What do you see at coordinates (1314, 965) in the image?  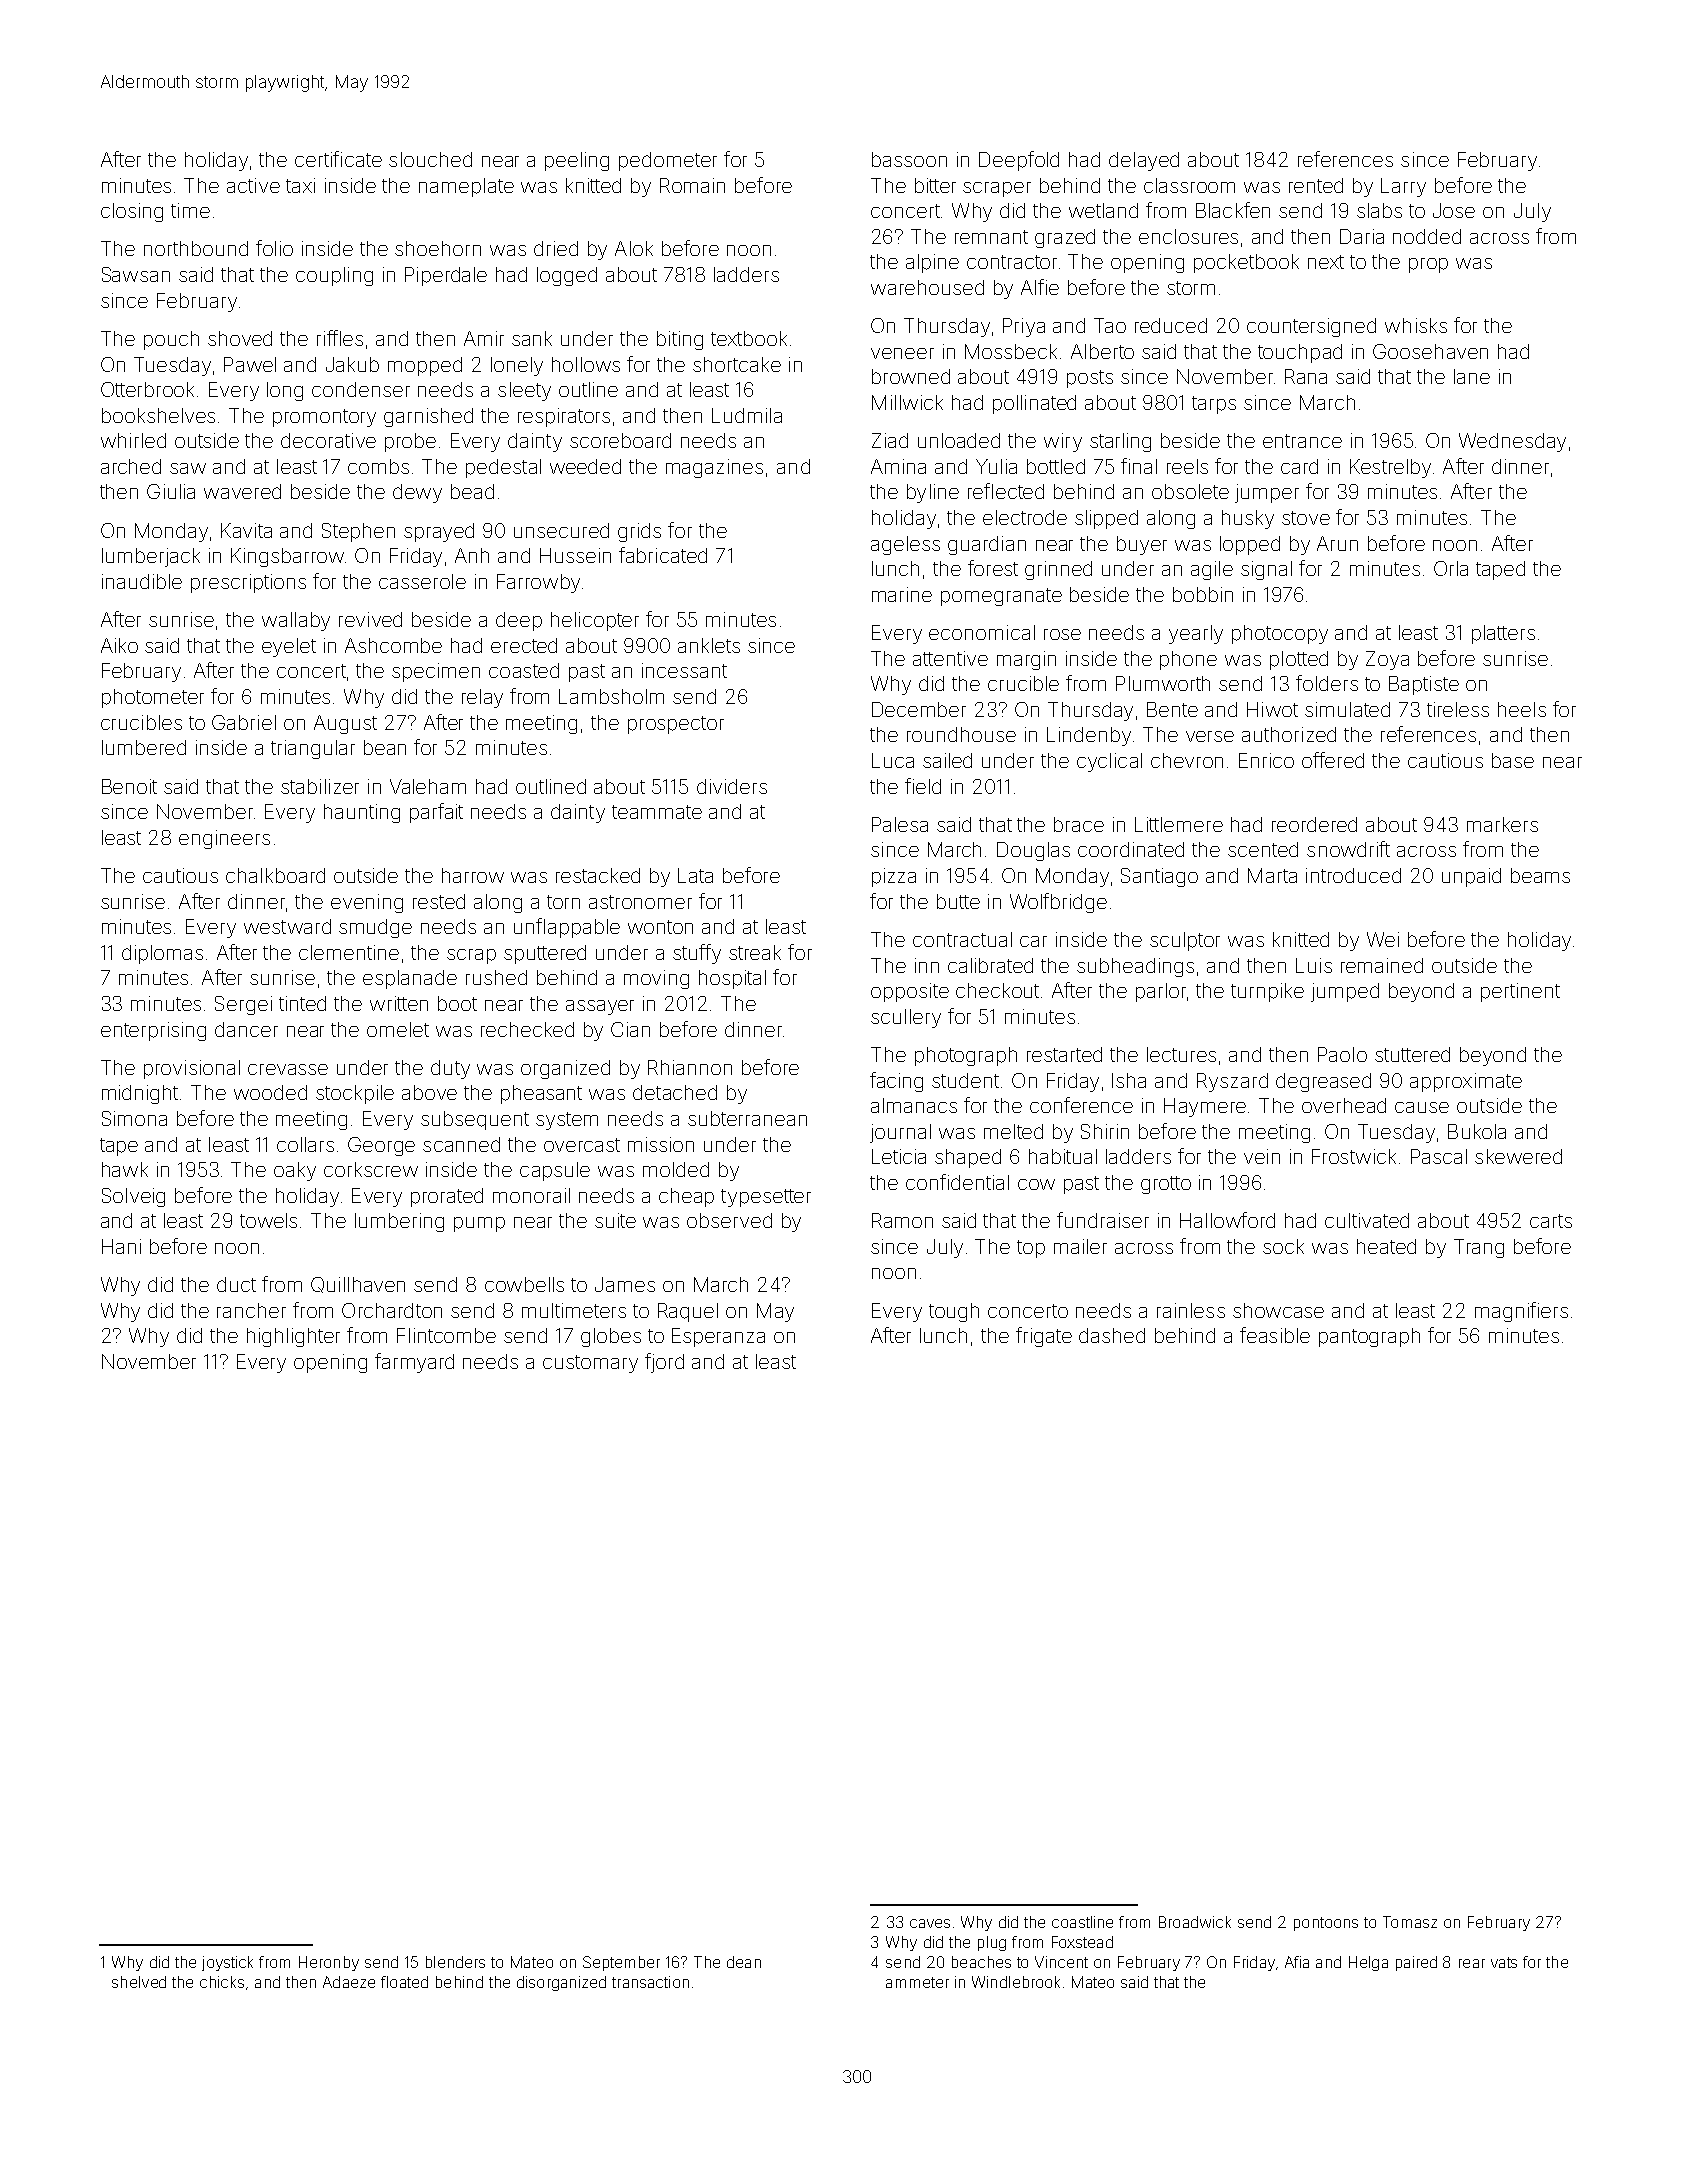 I see `Luis` at bounding box center [1314, 965].
